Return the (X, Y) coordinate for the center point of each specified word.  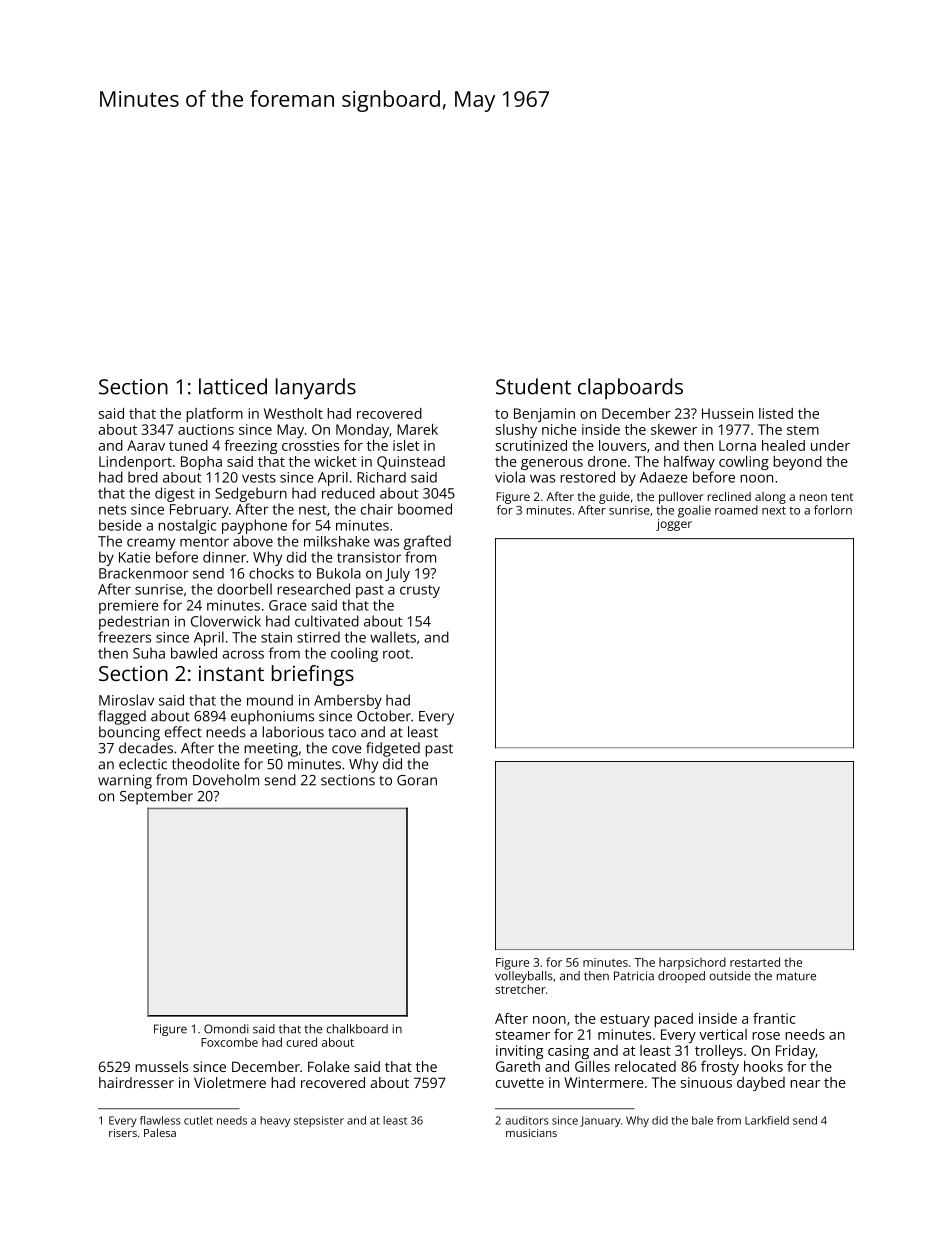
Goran (417, 780)
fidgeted (393, 749)
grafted (427, 542)
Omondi (226, 1029)
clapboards (630, 388)
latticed (233, 386)
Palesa (160, 1132)
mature (796, 976)
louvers (622, 445)
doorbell (244, 589)
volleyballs (524, 977)
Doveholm (226, 780)
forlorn (833, 510)
